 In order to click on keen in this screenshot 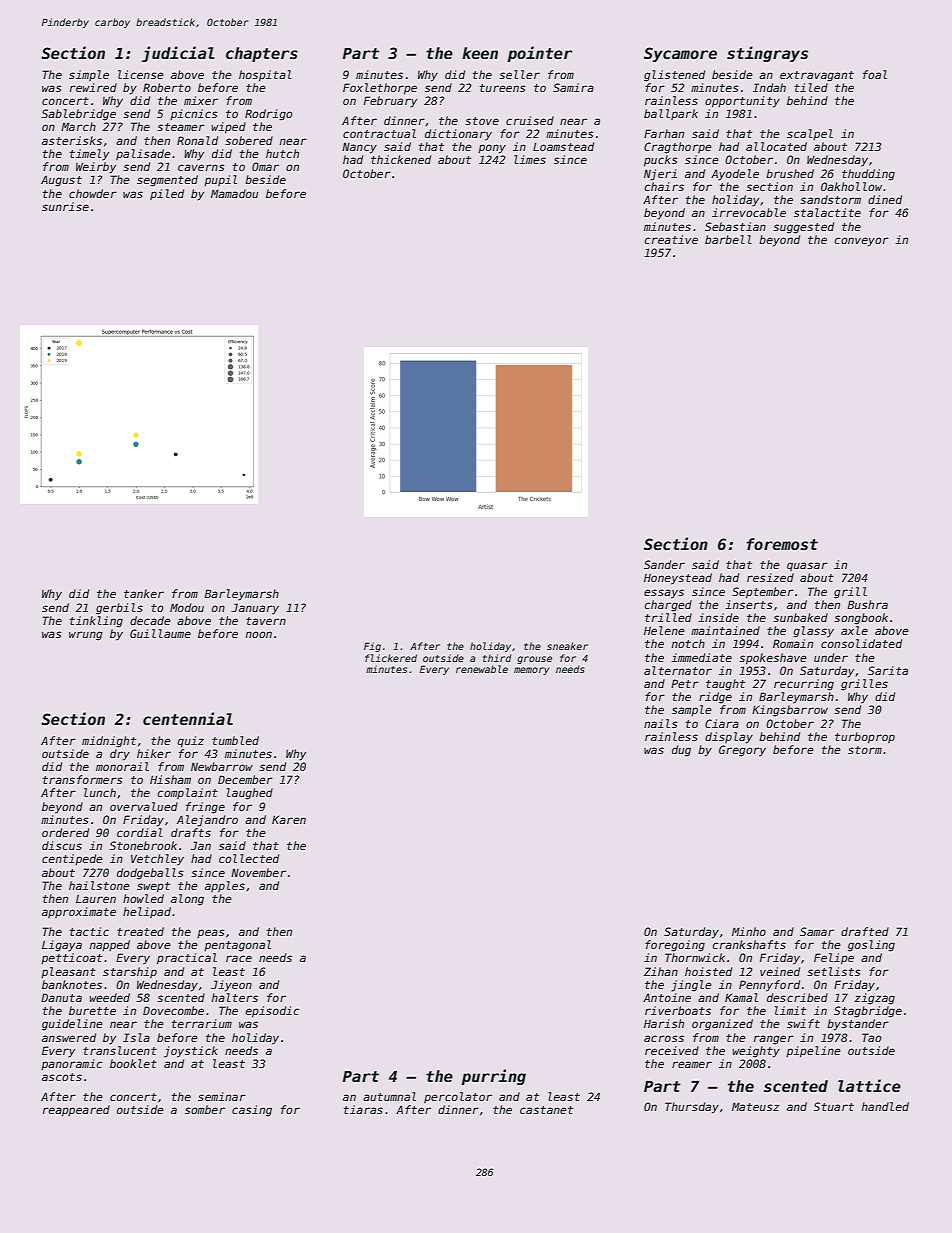, I will do `click(480, 53)`.
